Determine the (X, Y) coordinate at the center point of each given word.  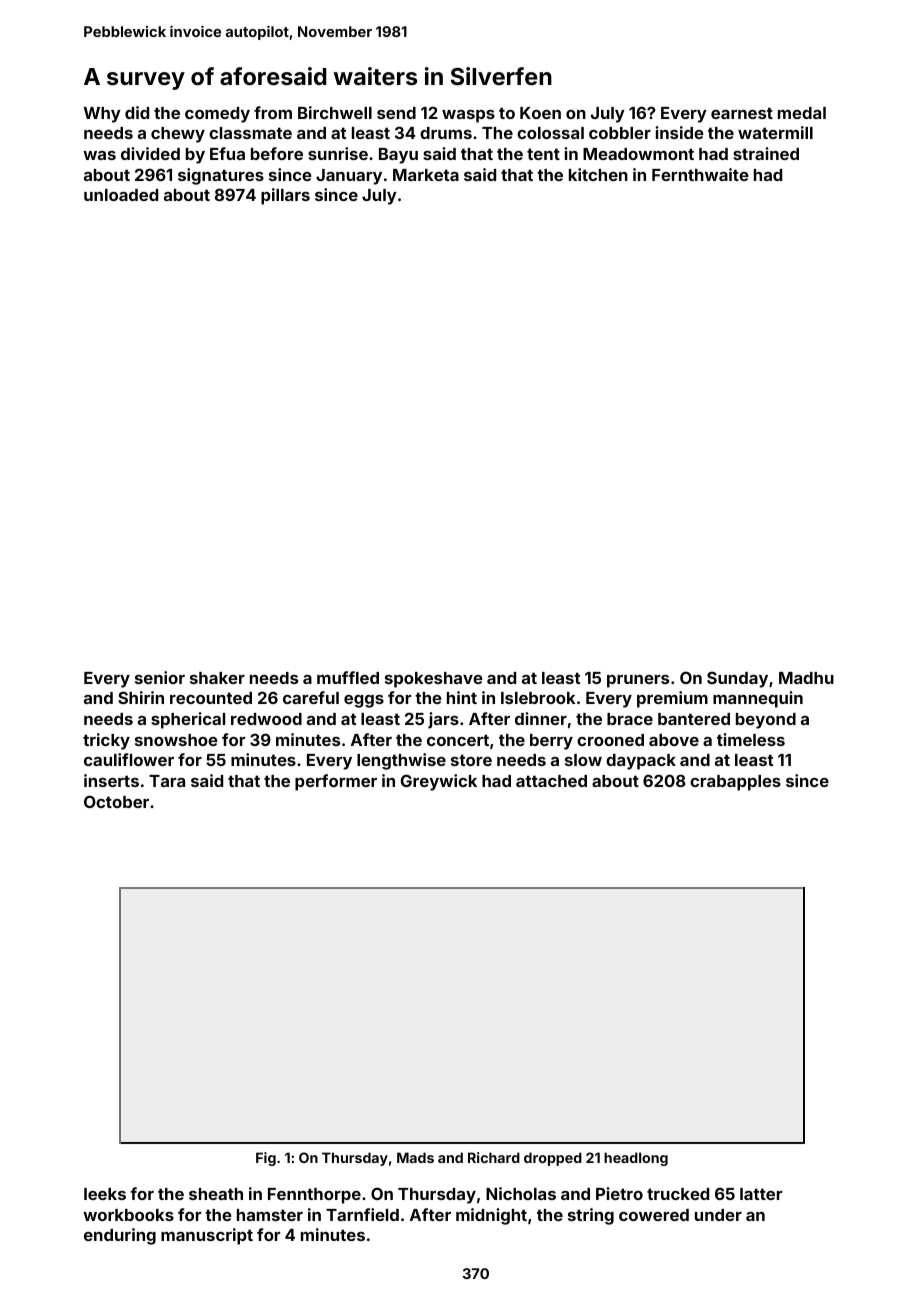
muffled (348, 677)
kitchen (598, 174)
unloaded (121, 195)
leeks (105, 1194)
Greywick (439, 782)
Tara (167, 781)
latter (761, 1194)
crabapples (735, 783)
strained (766, 153)
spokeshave (434, 680)
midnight (491, 1216)
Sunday (737, 679)
